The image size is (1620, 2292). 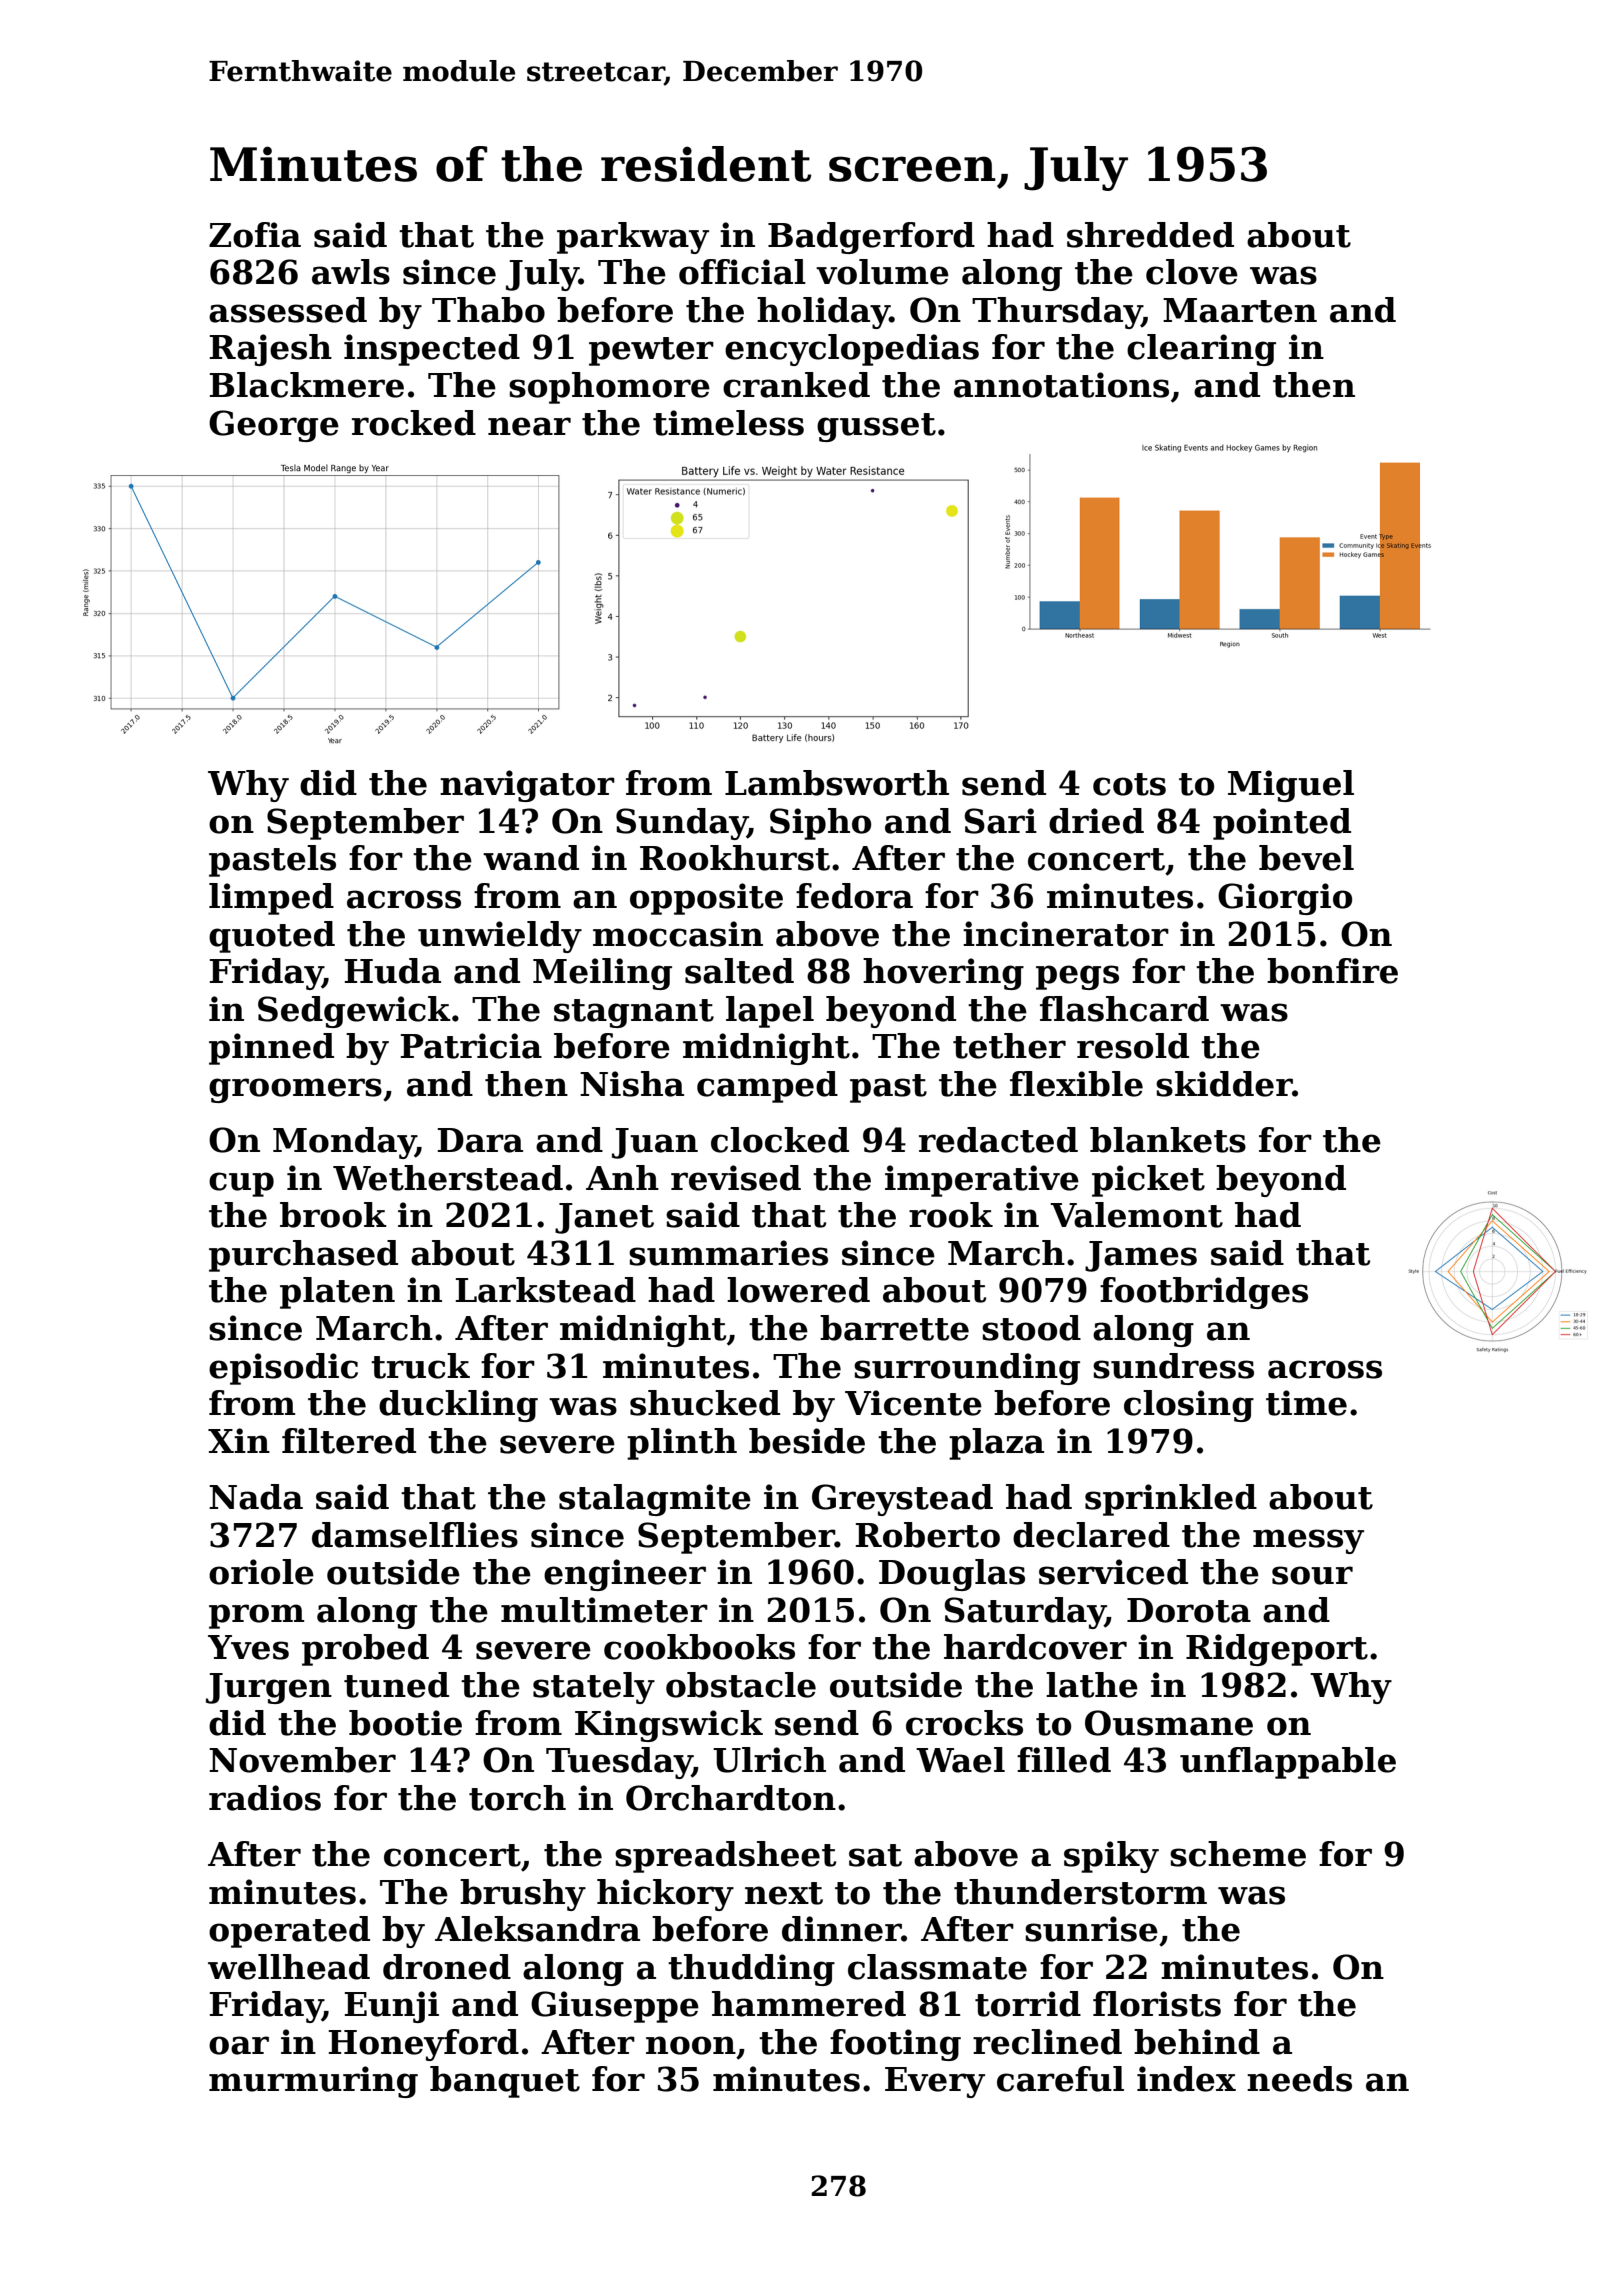 I want to click on navigator, so click(x=527, y=786).
